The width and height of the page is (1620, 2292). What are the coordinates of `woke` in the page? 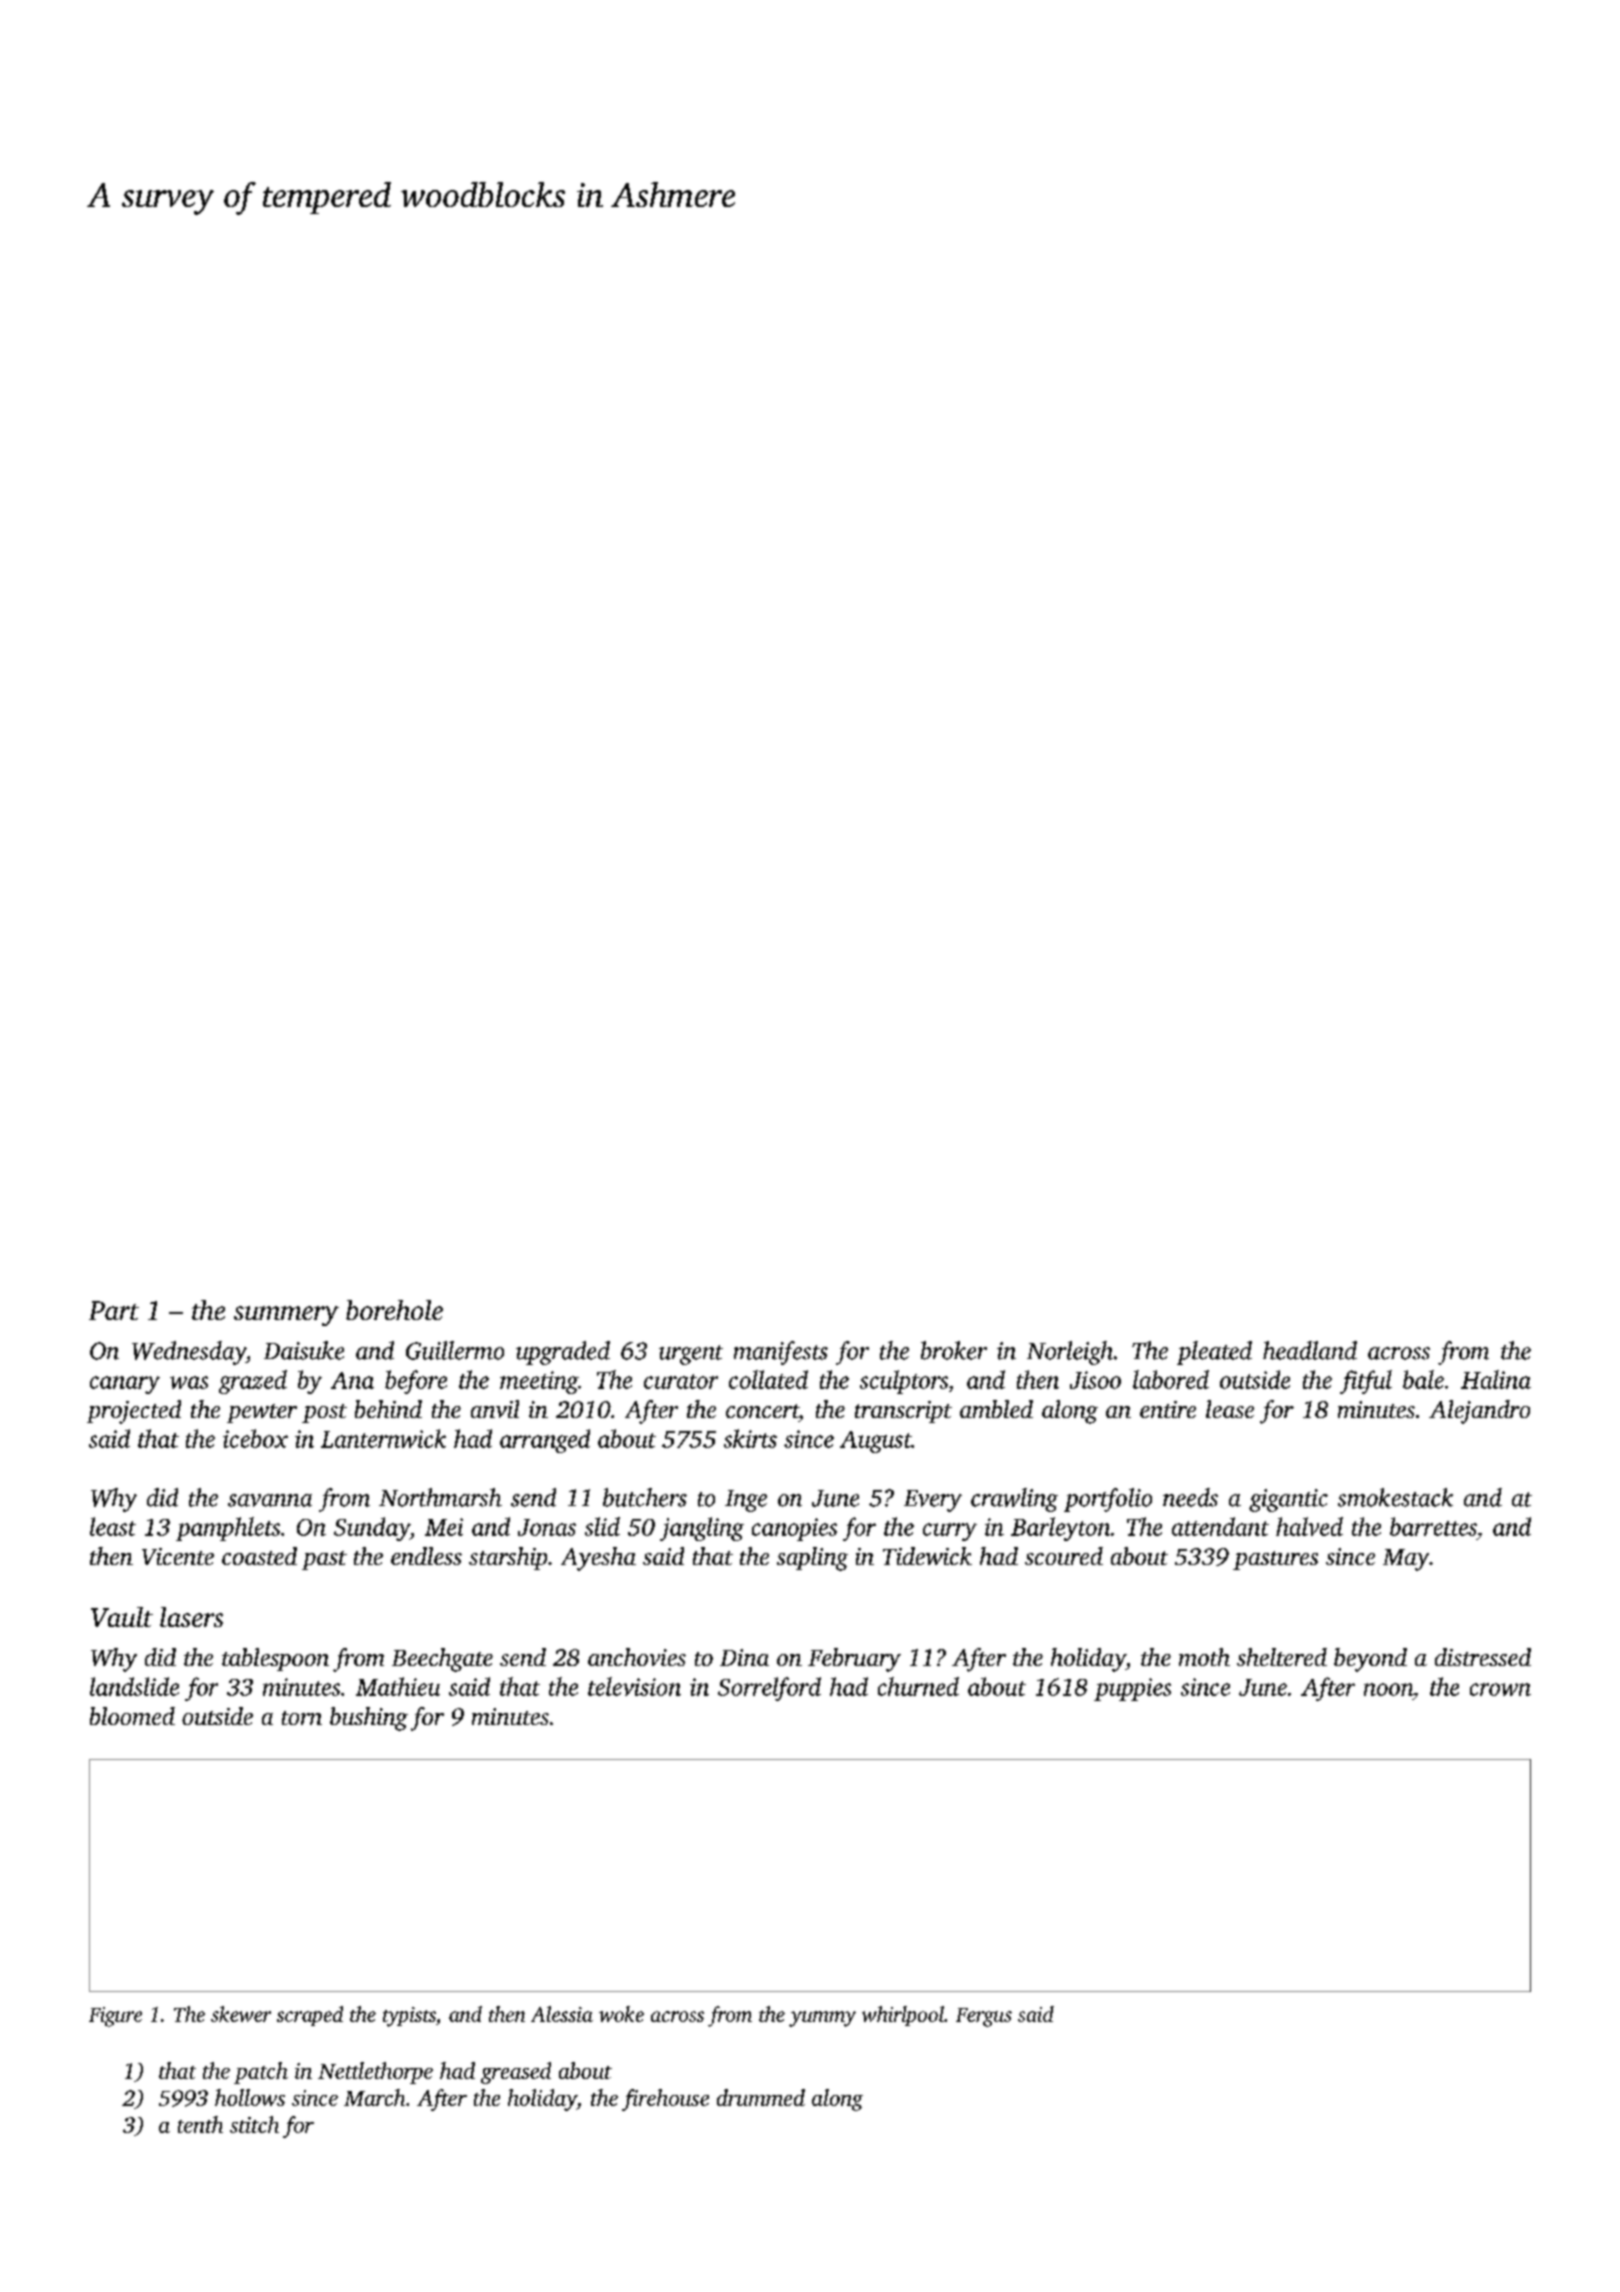 It's located at (621, 2014).
